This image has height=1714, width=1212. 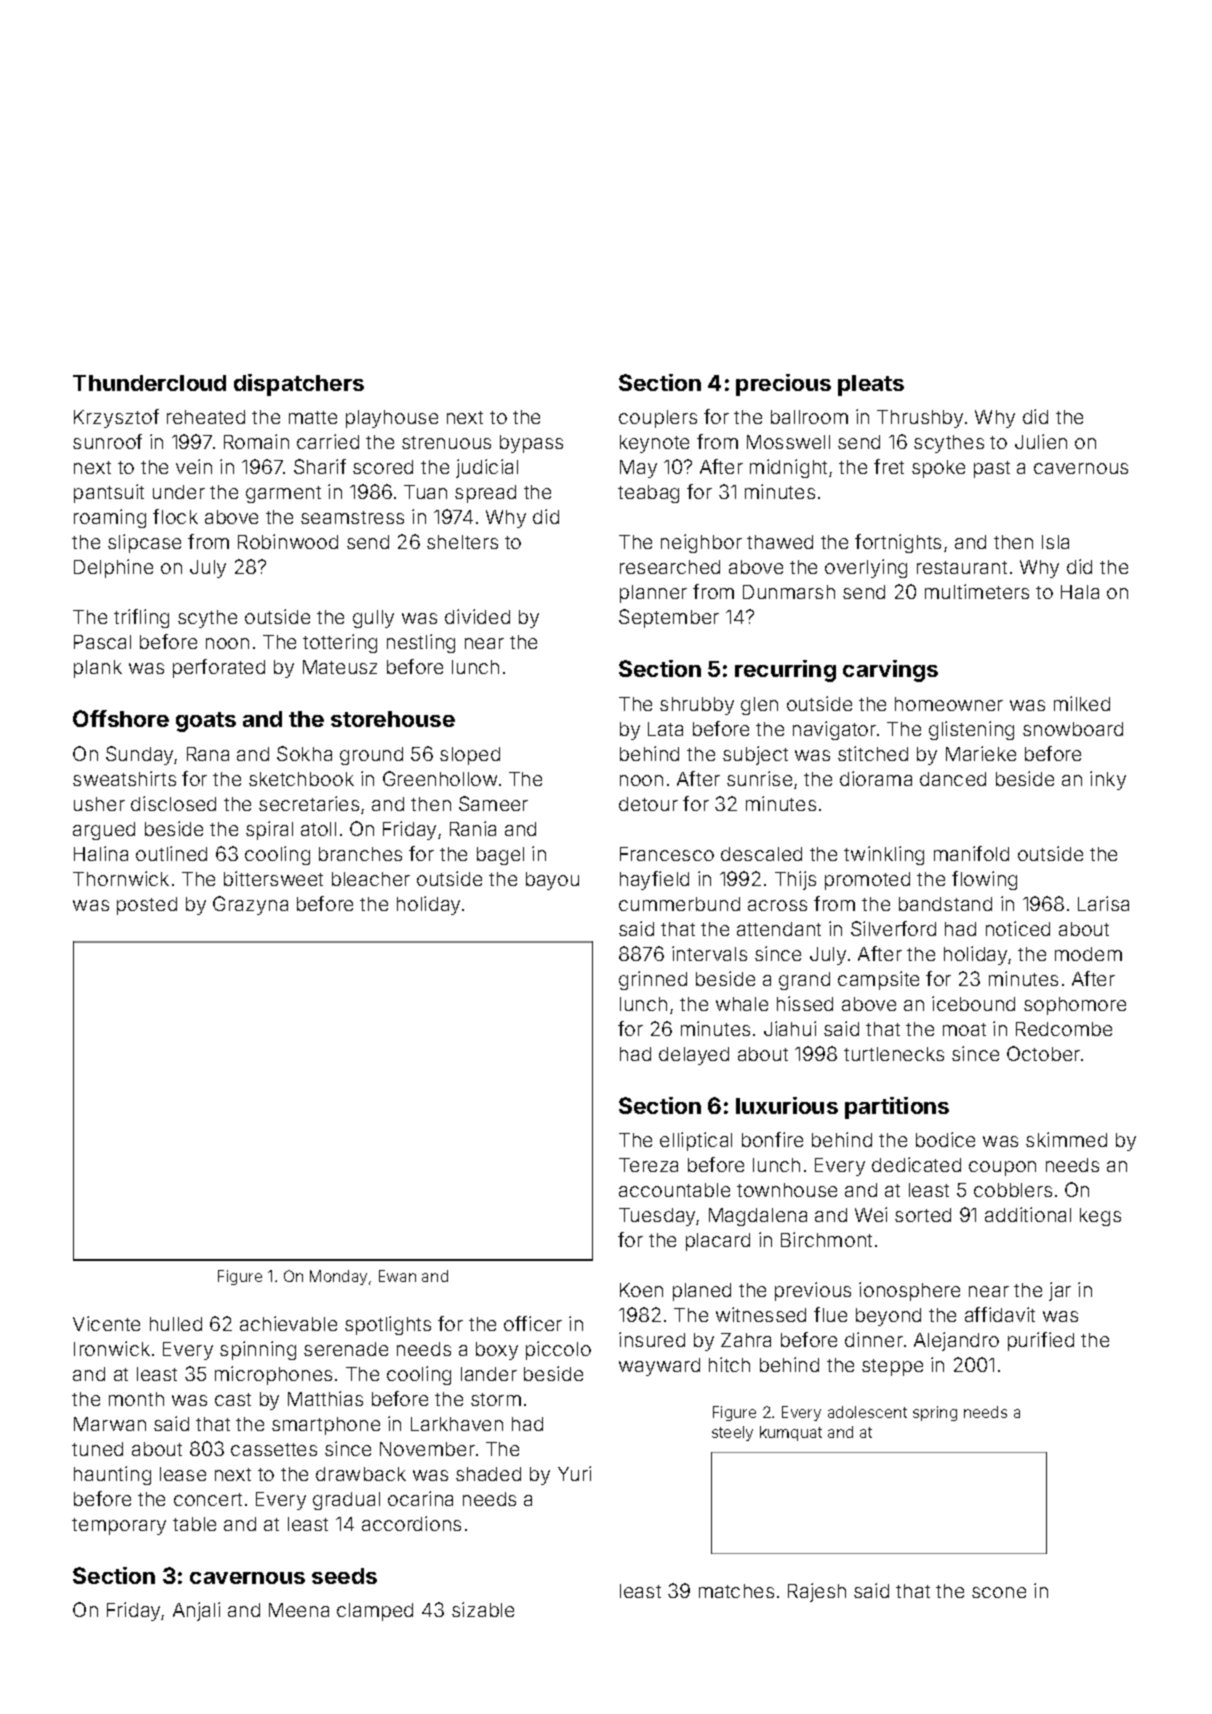 I want to click on homeowner, so click(x=949, y=704).
